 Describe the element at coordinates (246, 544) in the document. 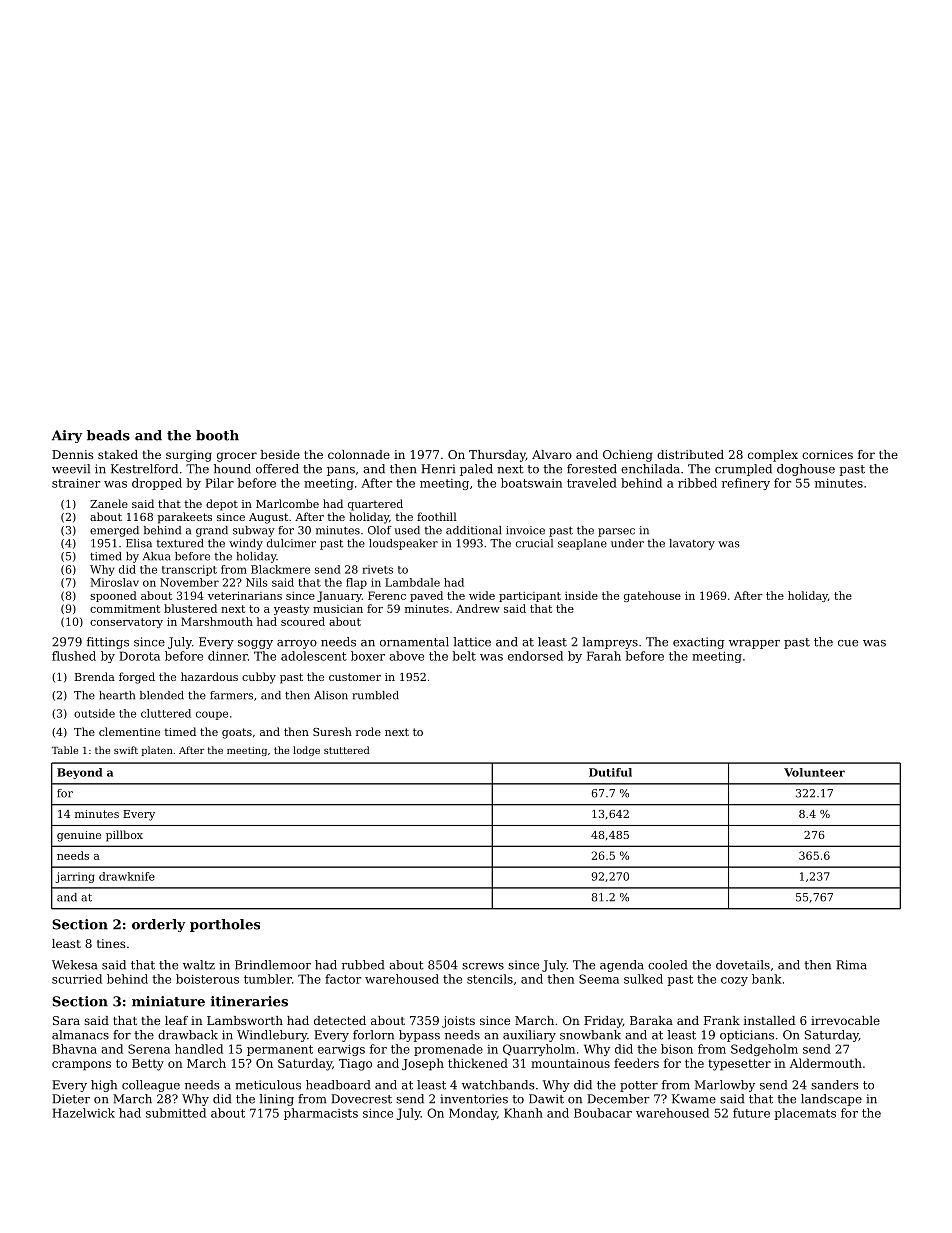

I see `windy` at that location.
